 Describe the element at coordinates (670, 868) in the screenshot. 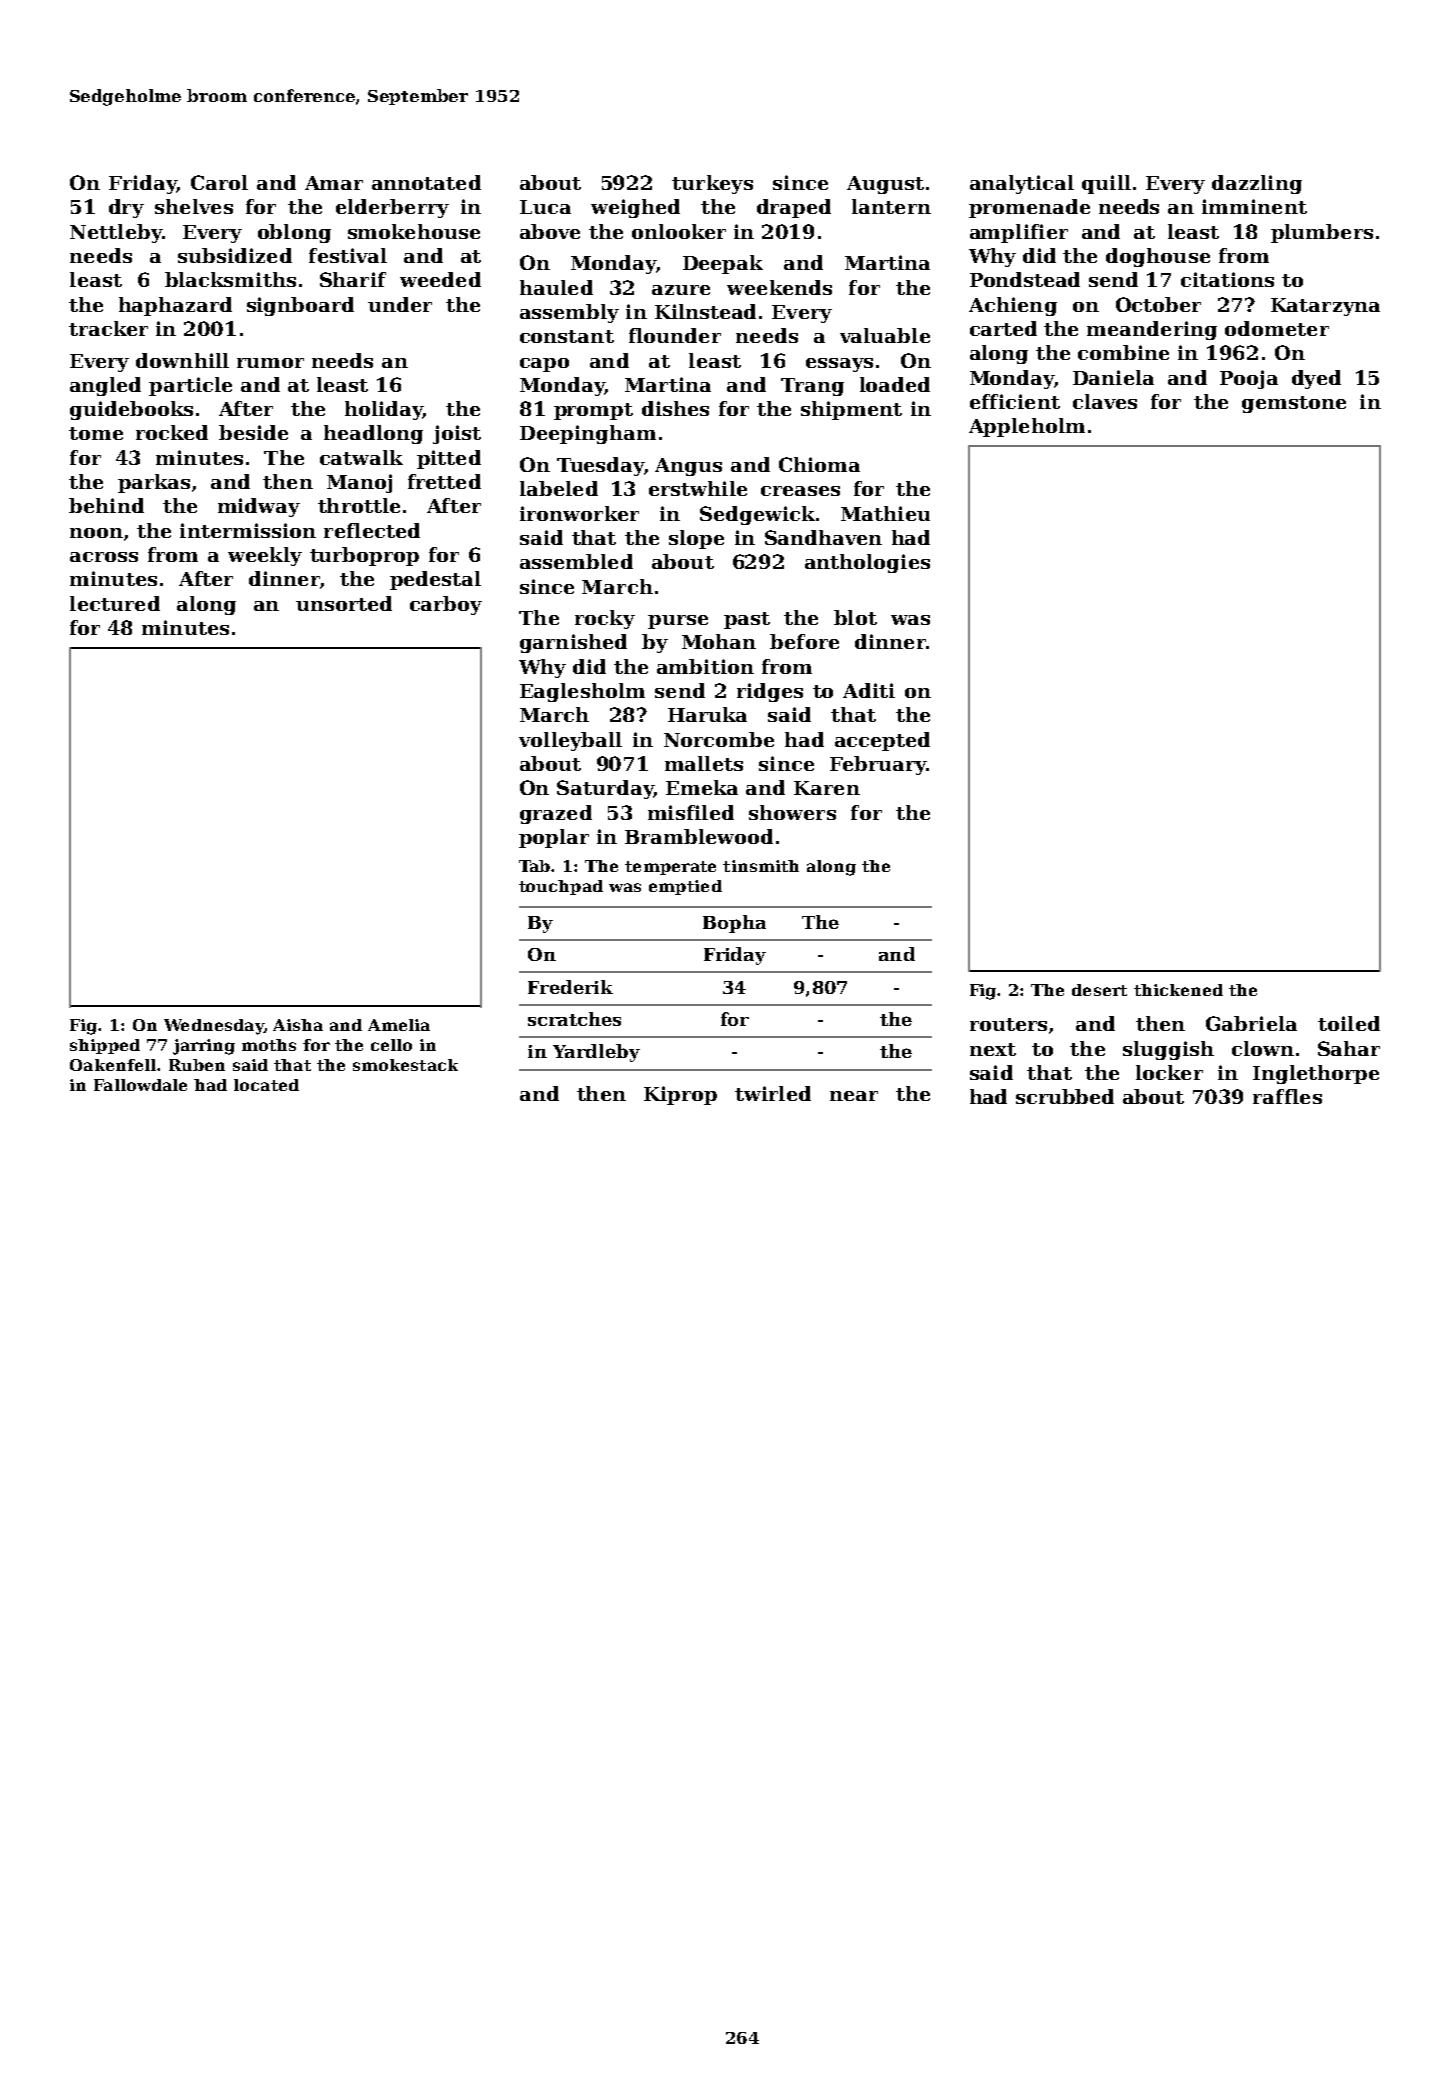

I see `temperate` at that location.
